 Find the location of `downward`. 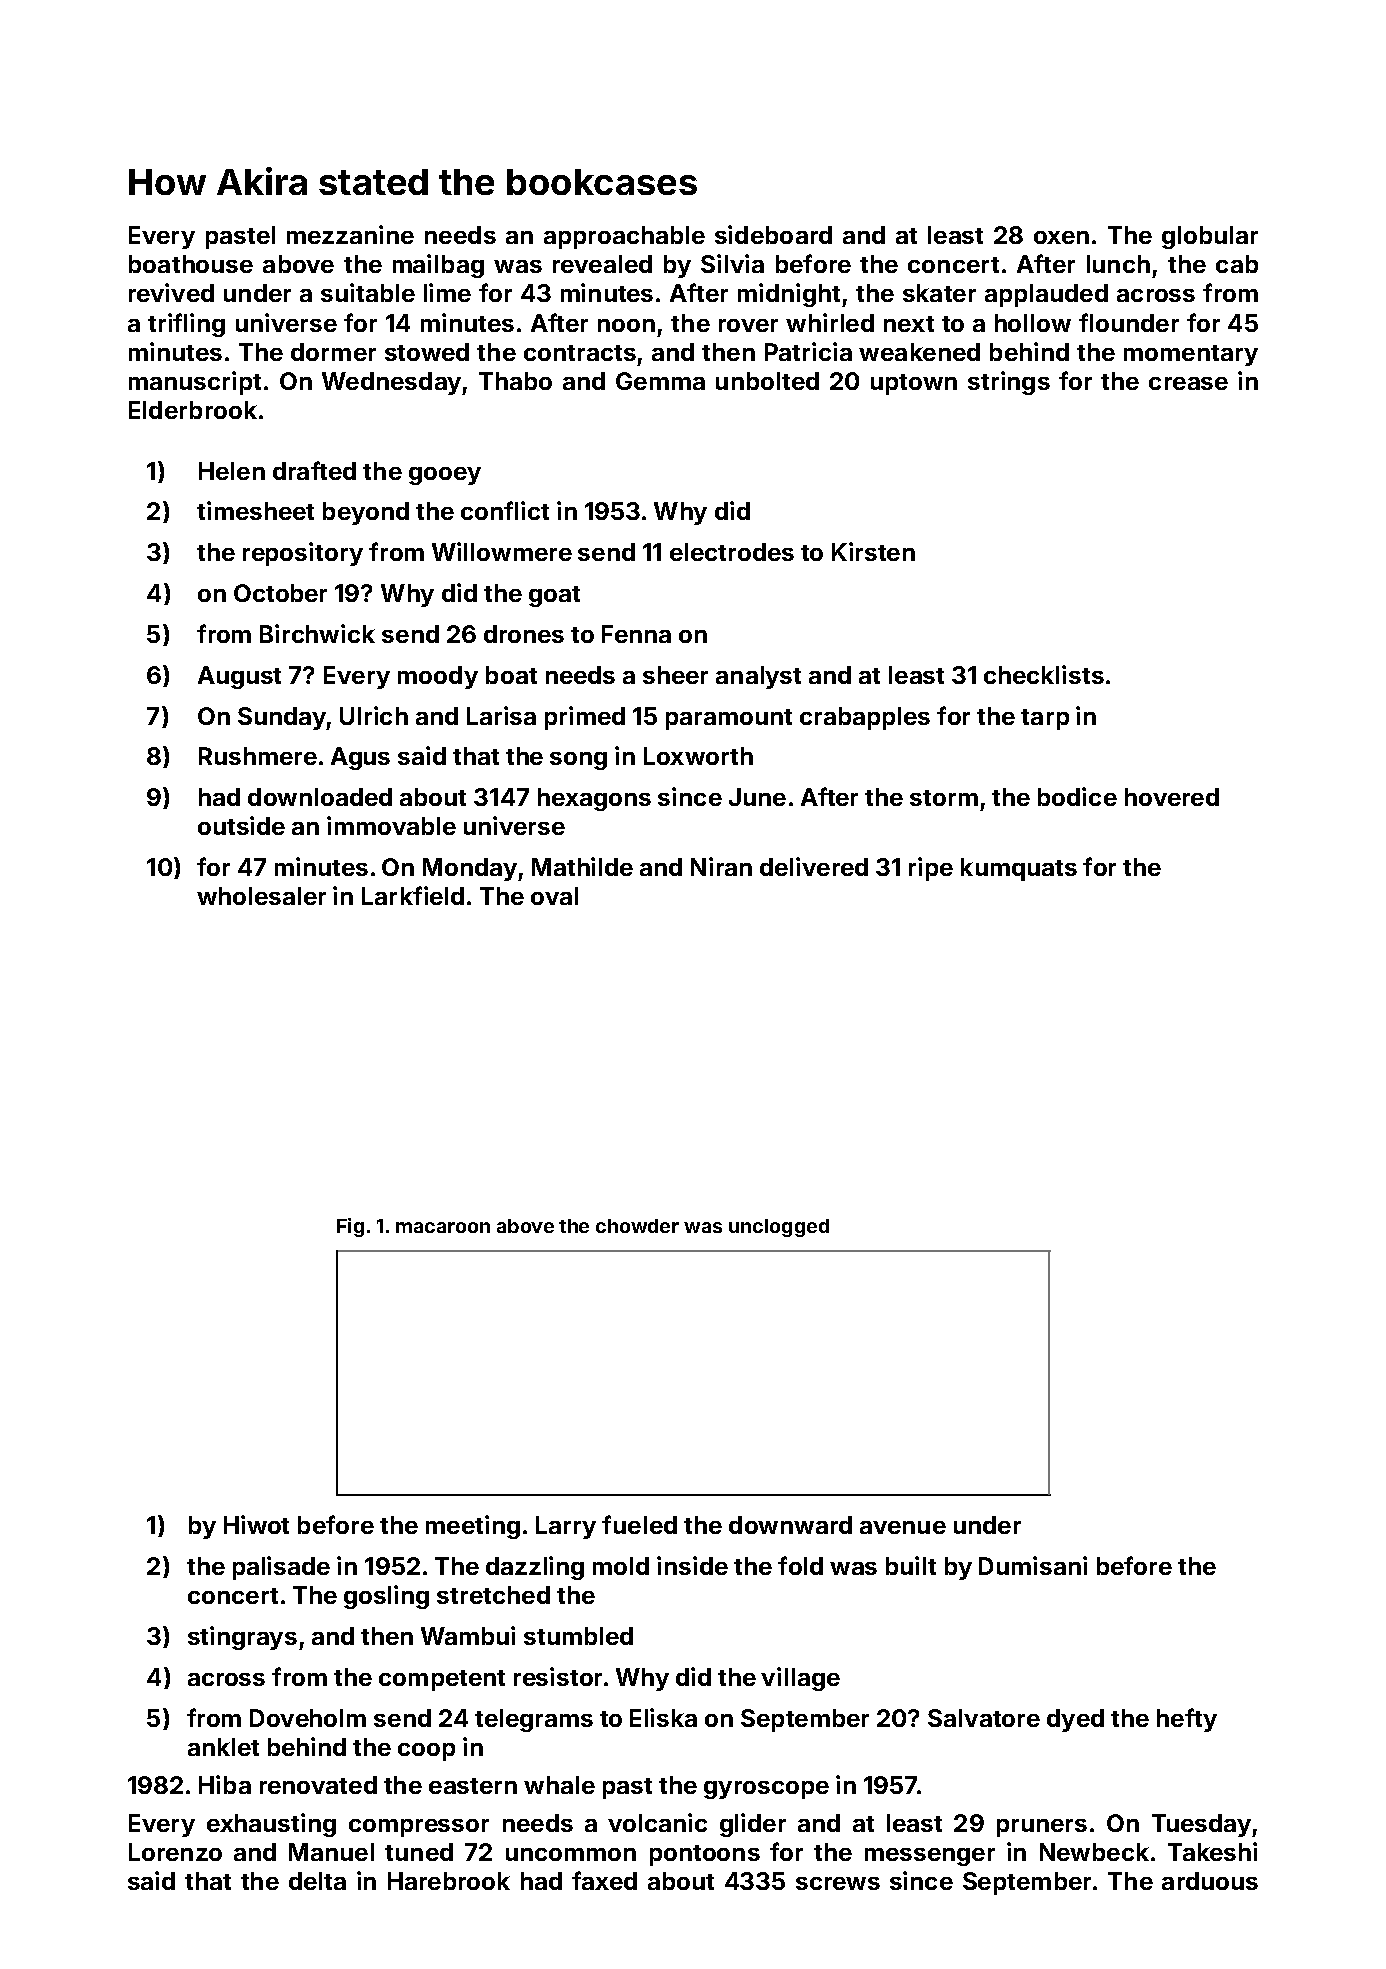

downward is located at coordinates (790, 1525).
